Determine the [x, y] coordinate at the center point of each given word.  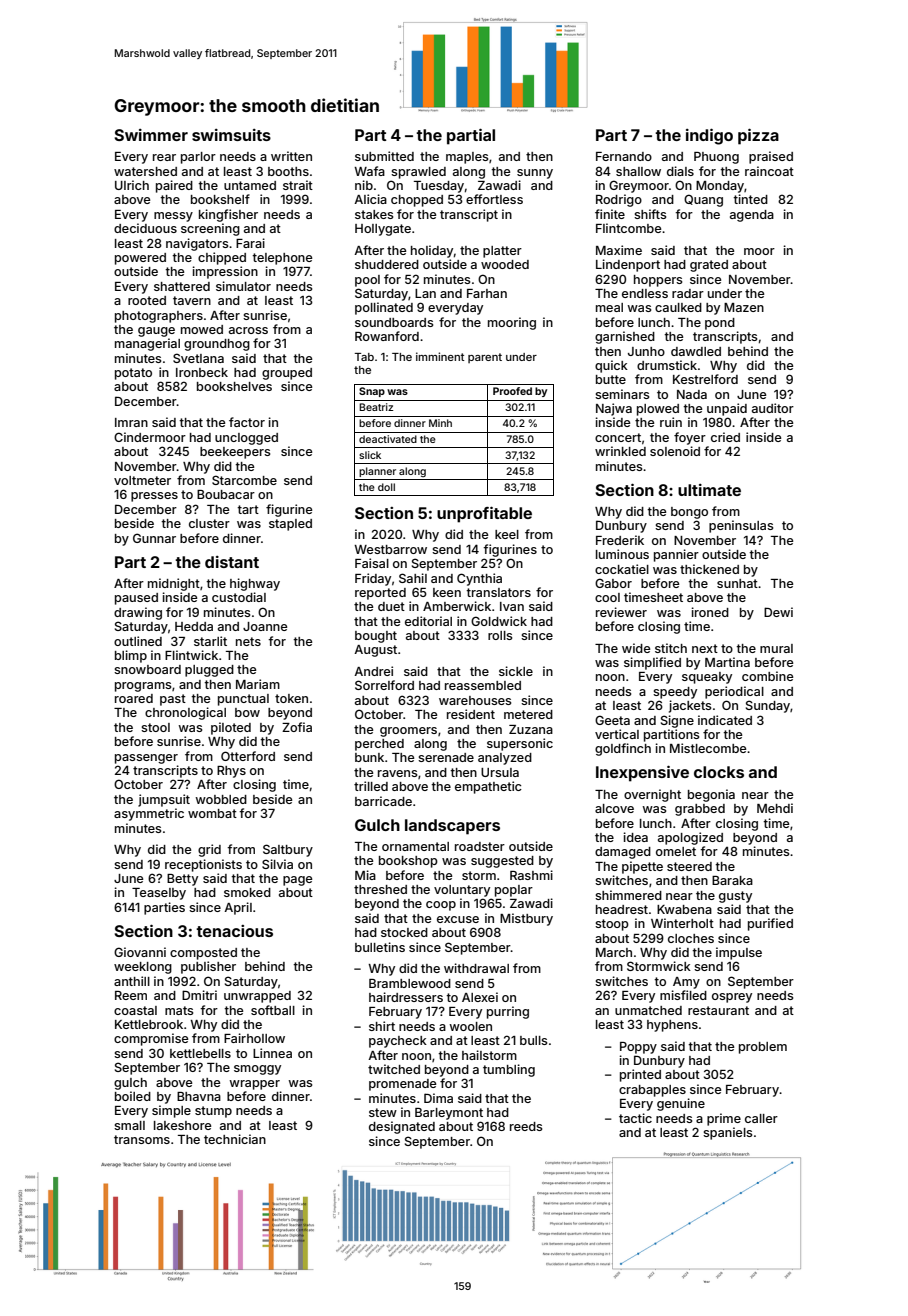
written [291, 156]
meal [609, 307]
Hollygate [383, 230]
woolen [470, 1026]
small [129, 1125]
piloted [231, 728]
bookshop [408, 862]
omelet [676, 851]
